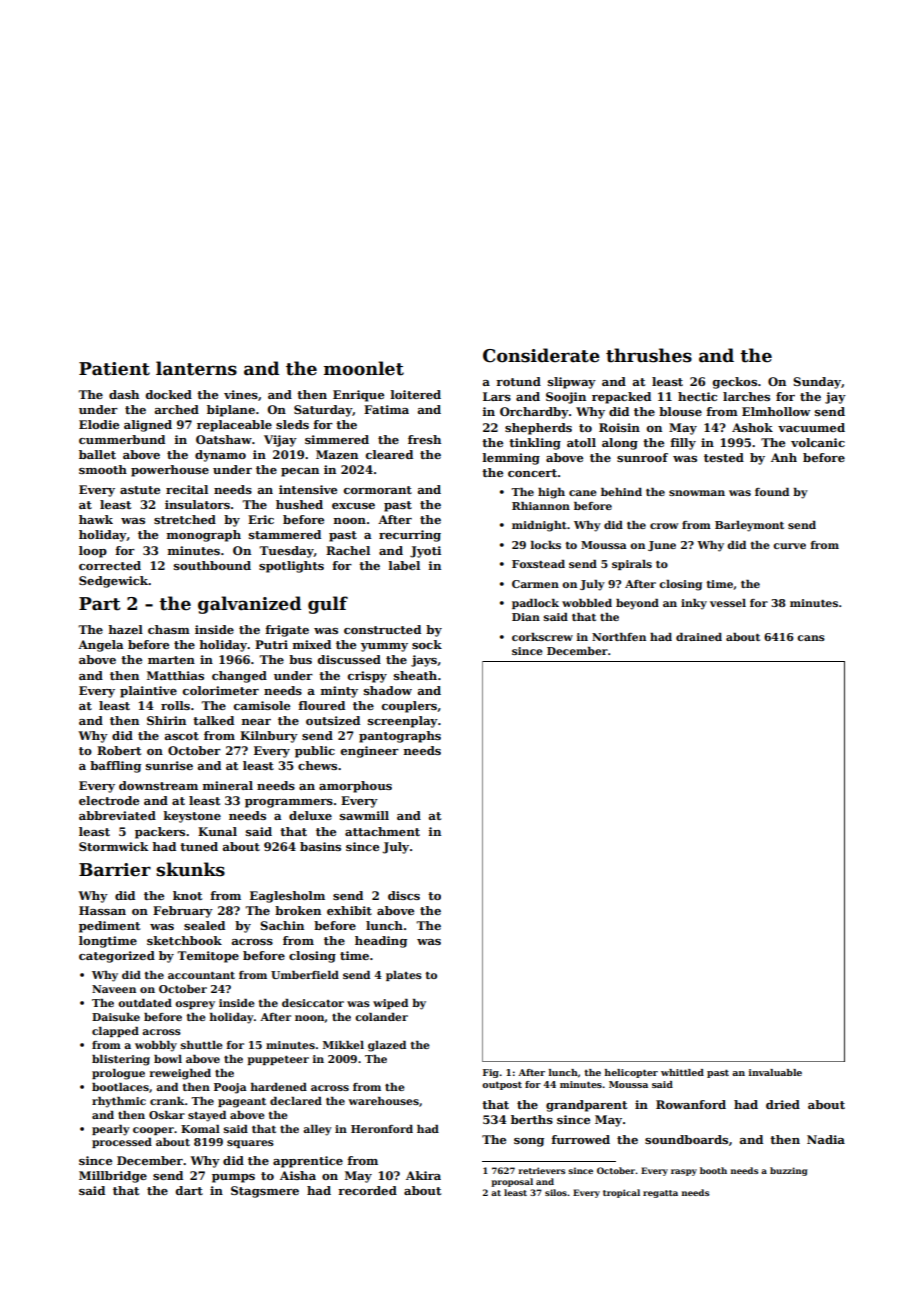  I want to click on discs, so click(404, 895).
